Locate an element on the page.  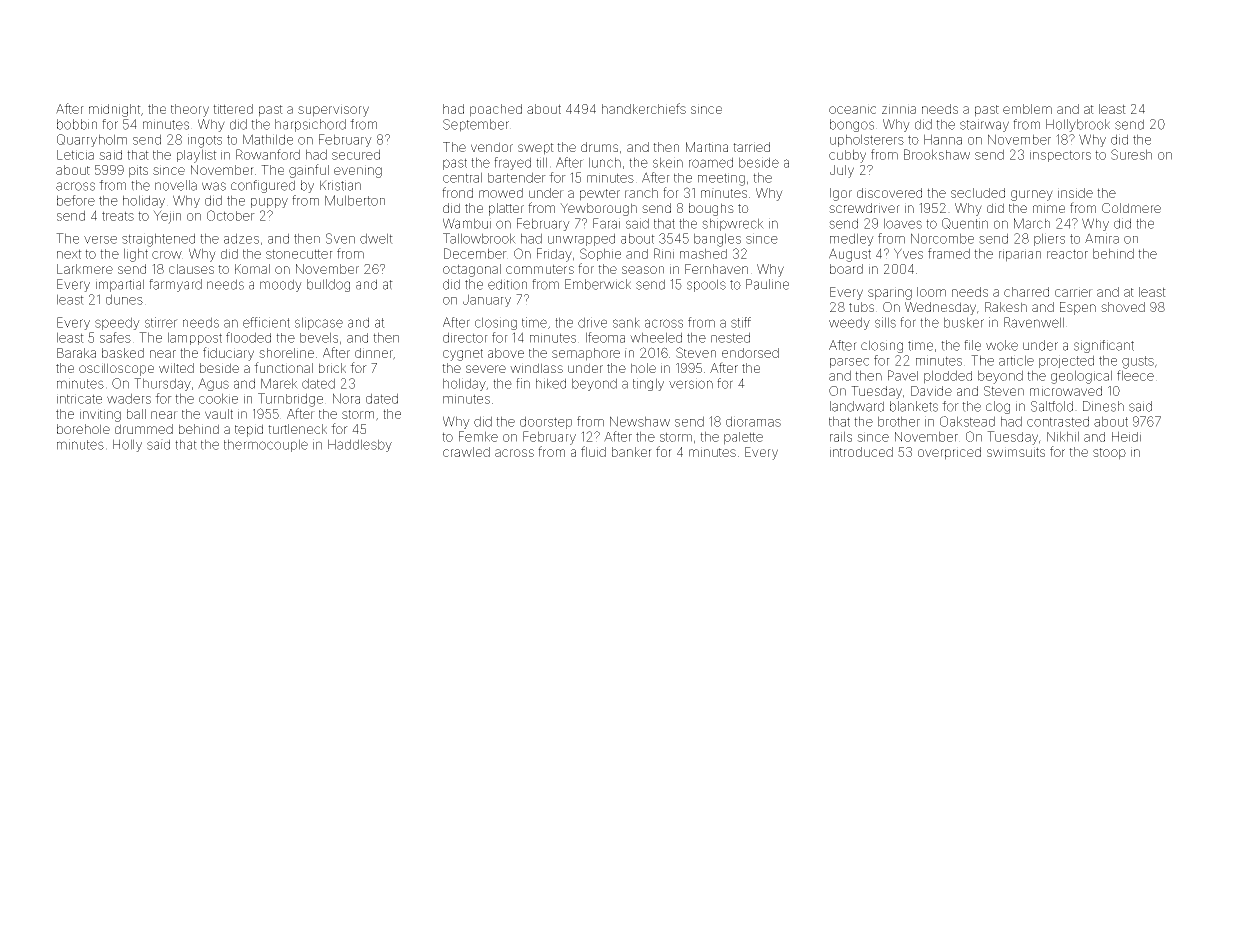
bongos is located at coordinates (852, 125).
